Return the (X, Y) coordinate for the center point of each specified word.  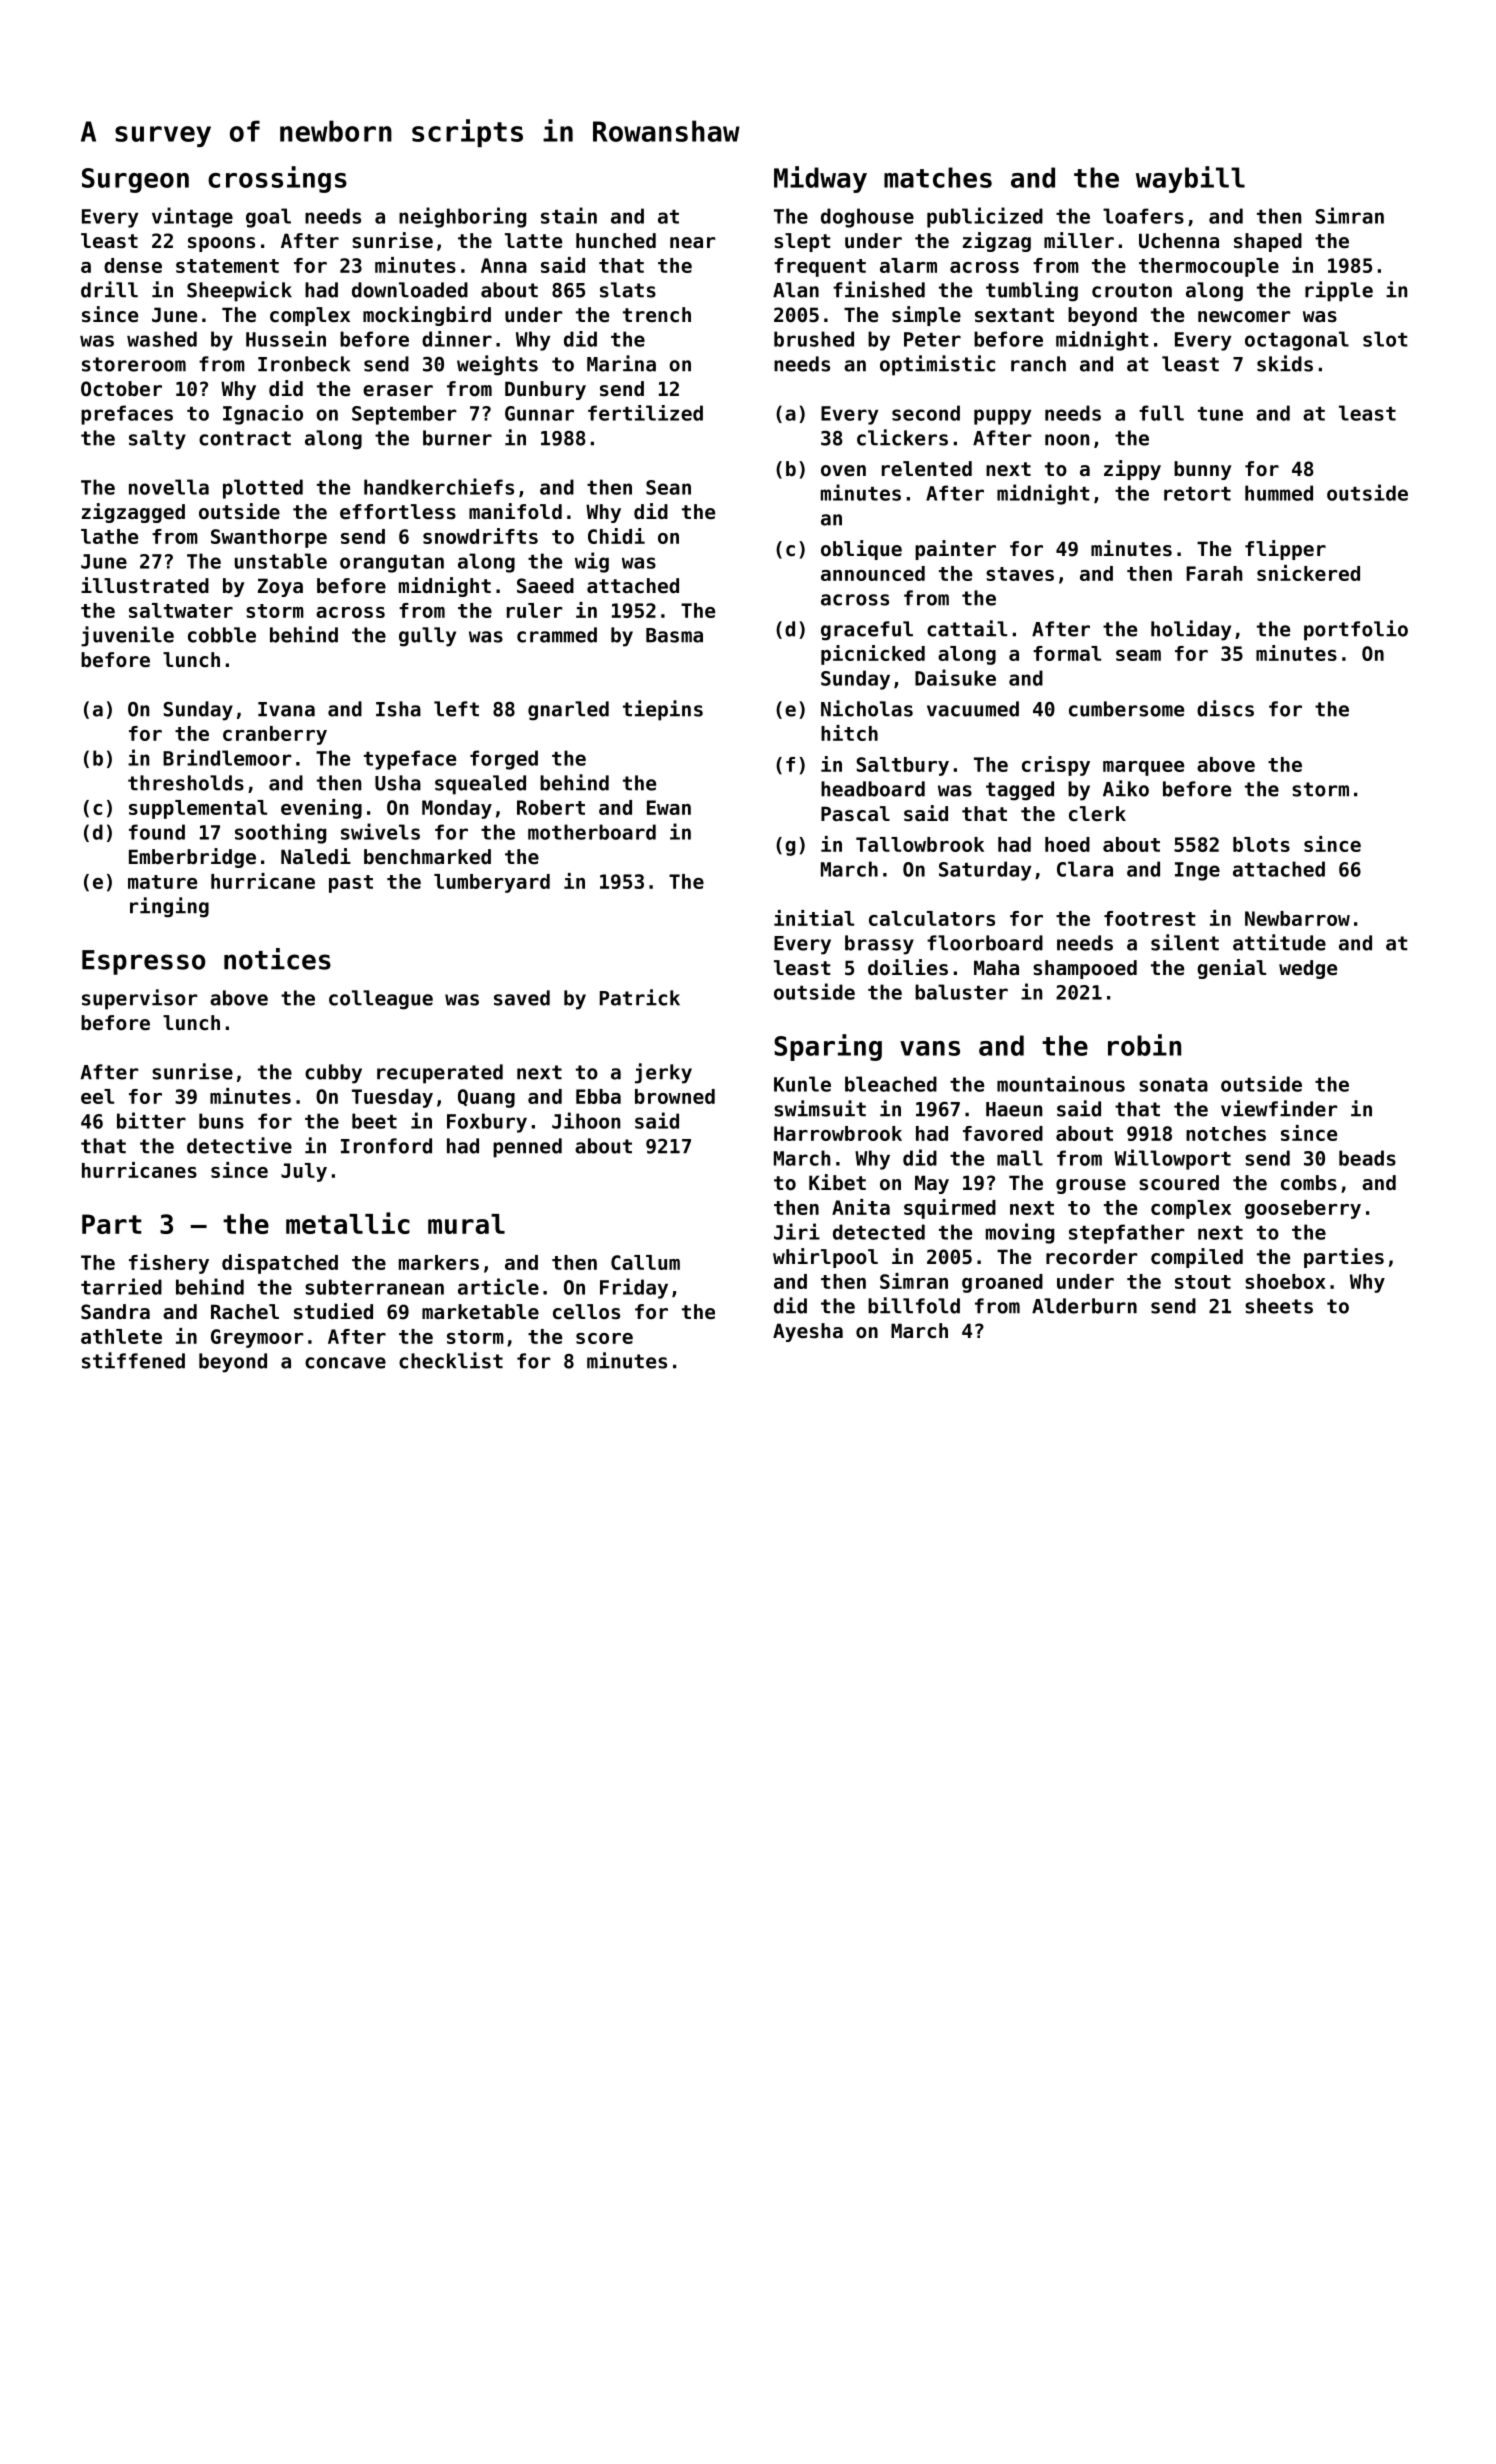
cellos (586, 1312)
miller (1079, 240)
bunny (1202, 470)
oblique (861, 550)
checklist (451, 1360)
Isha (398, 709)
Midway (820, 179)
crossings (277, 179)
